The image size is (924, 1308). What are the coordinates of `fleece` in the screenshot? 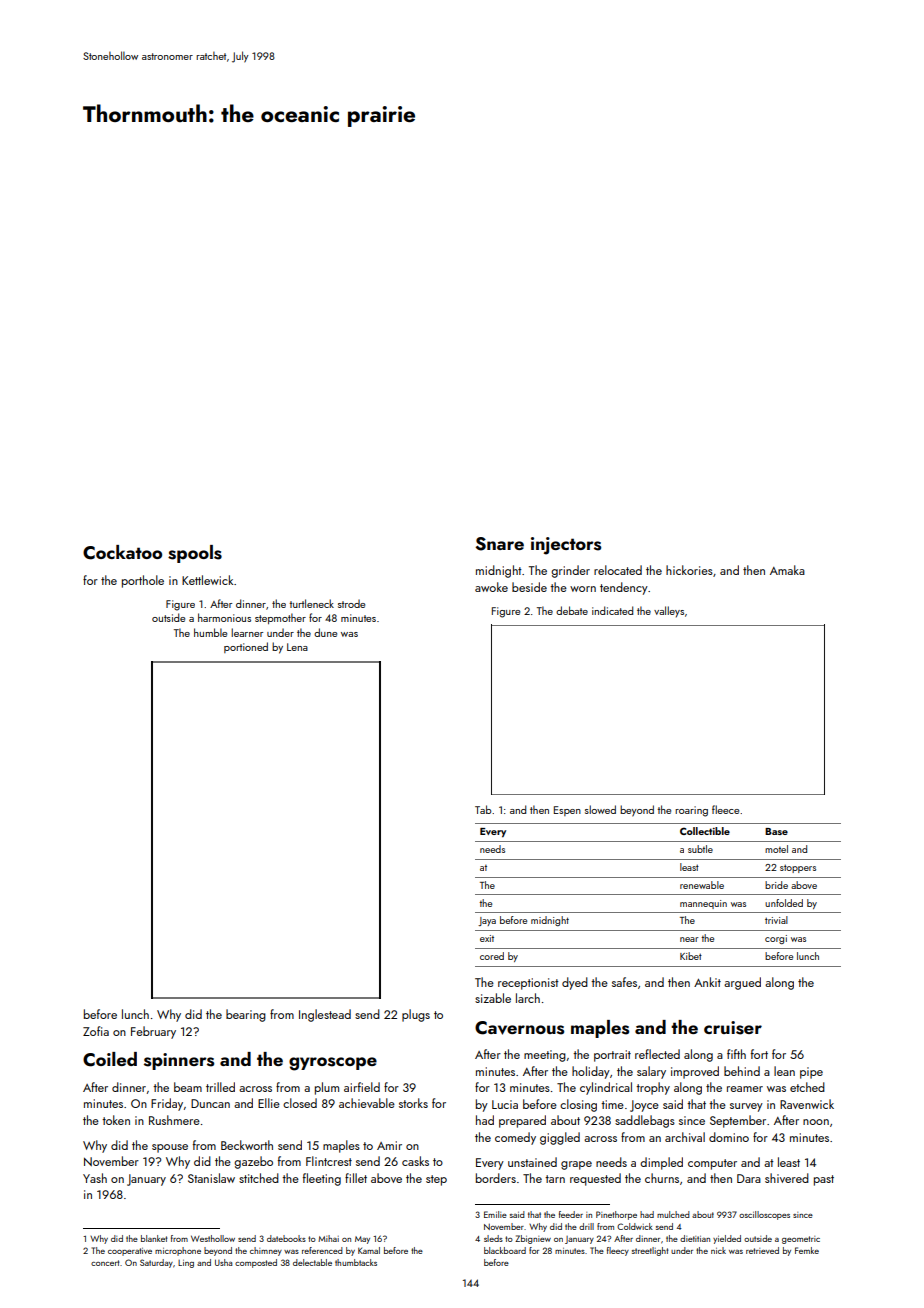 It's located at (725, 809).
